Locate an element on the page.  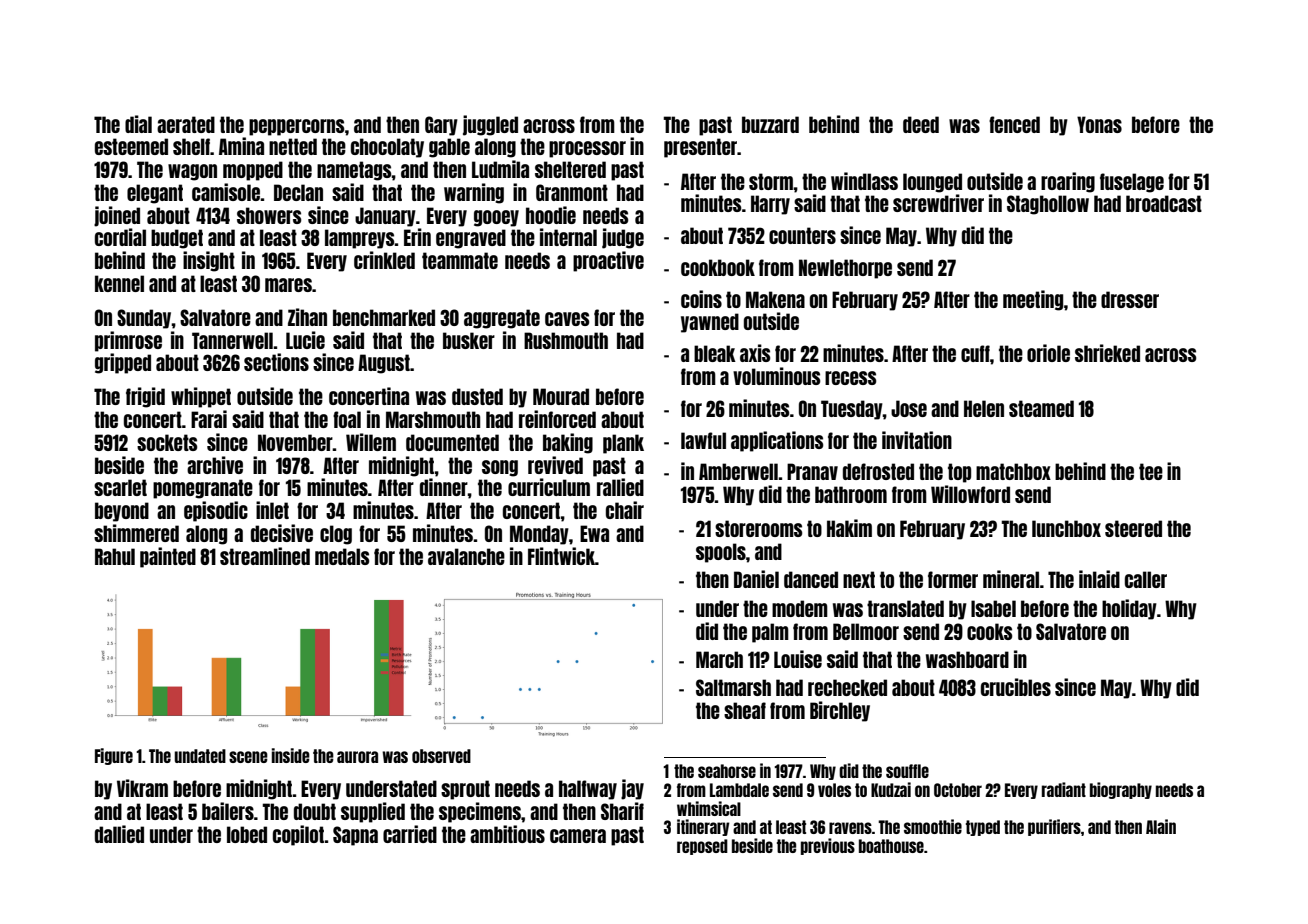
yawned is located at coordinates (710, 323).
